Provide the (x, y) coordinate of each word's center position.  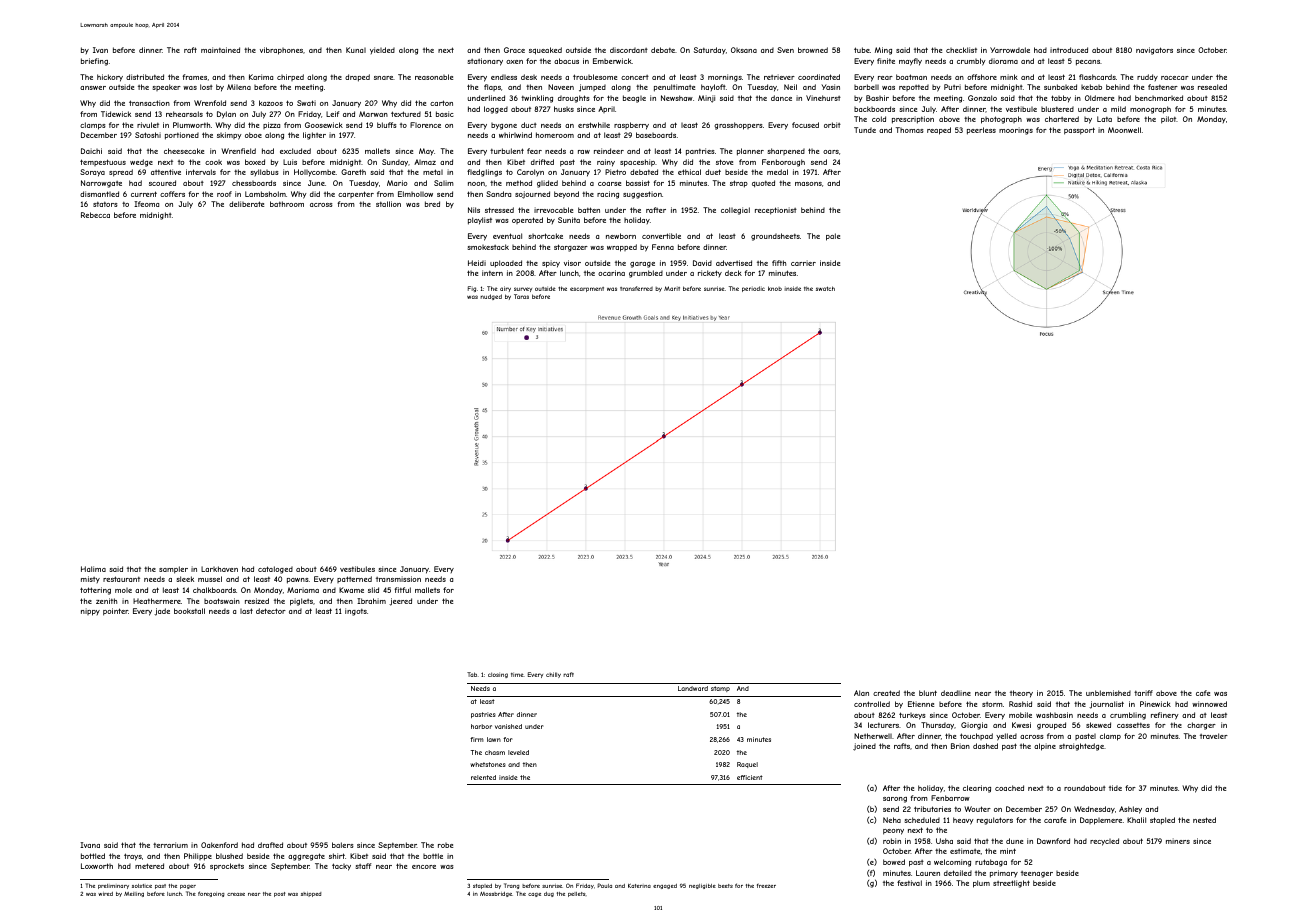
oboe (253, 135)
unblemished (1108, 693)
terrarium (170, 845)
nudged (491, 297)
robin (892, 841)
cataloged (275, 570)
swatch (825, 288)
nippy (90, 612)
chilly (553, 675)
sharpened (786, 151)
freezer (766, 885)
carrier (803, 263)
